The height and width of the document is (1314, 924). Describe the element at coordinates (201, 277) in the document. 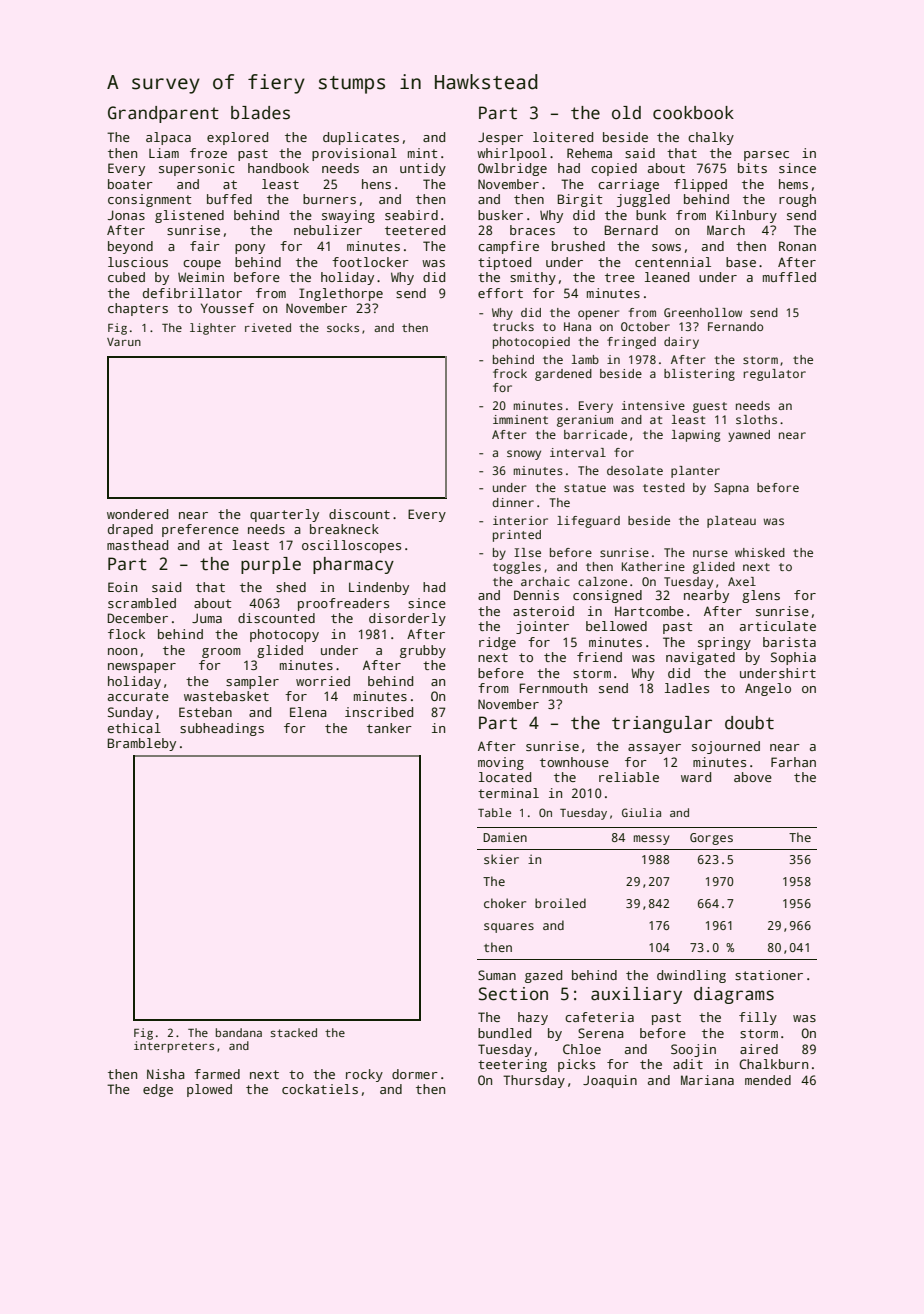

I see `Weimin` at that location.
